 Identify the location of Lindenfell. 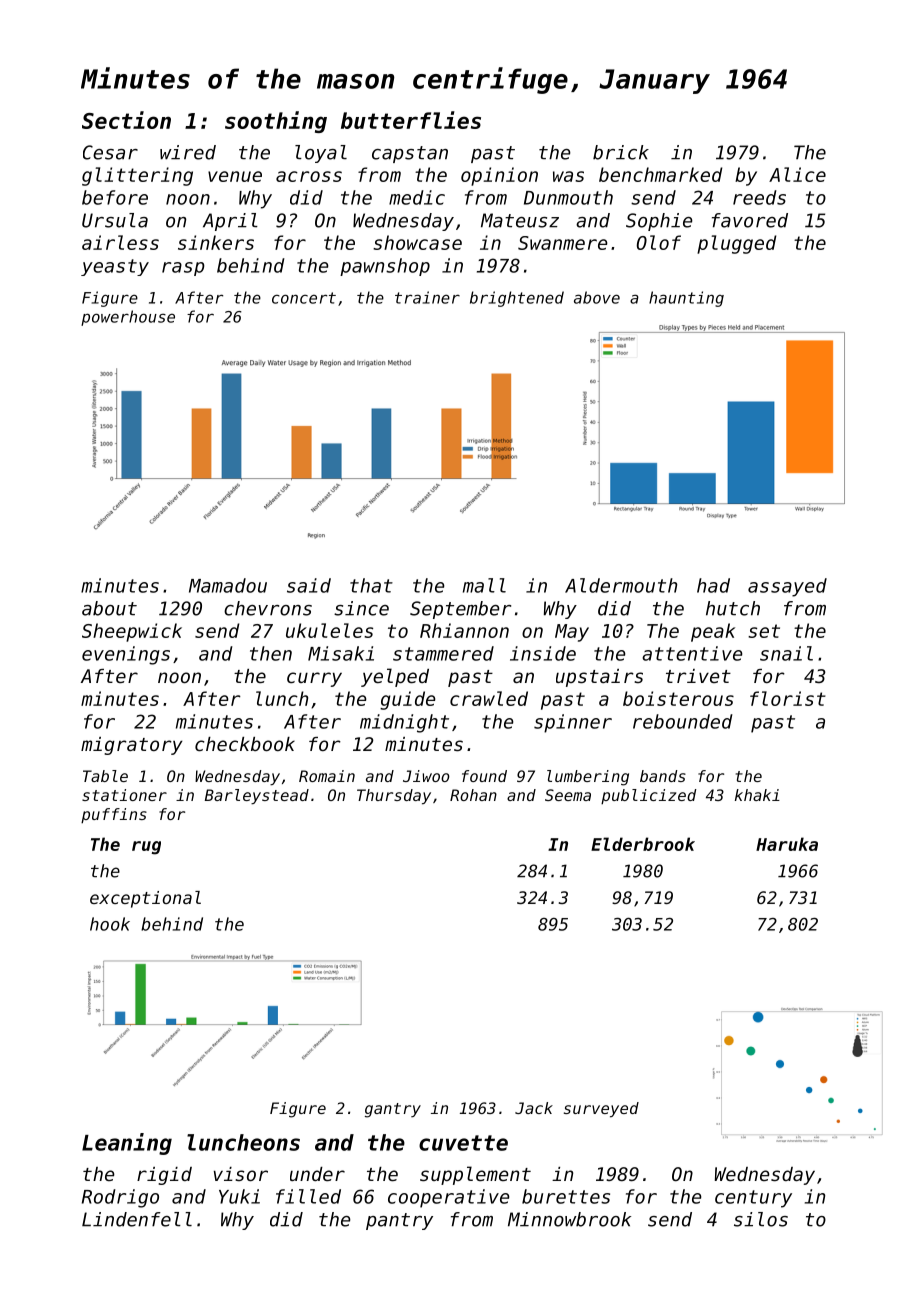
(137, 1219).
